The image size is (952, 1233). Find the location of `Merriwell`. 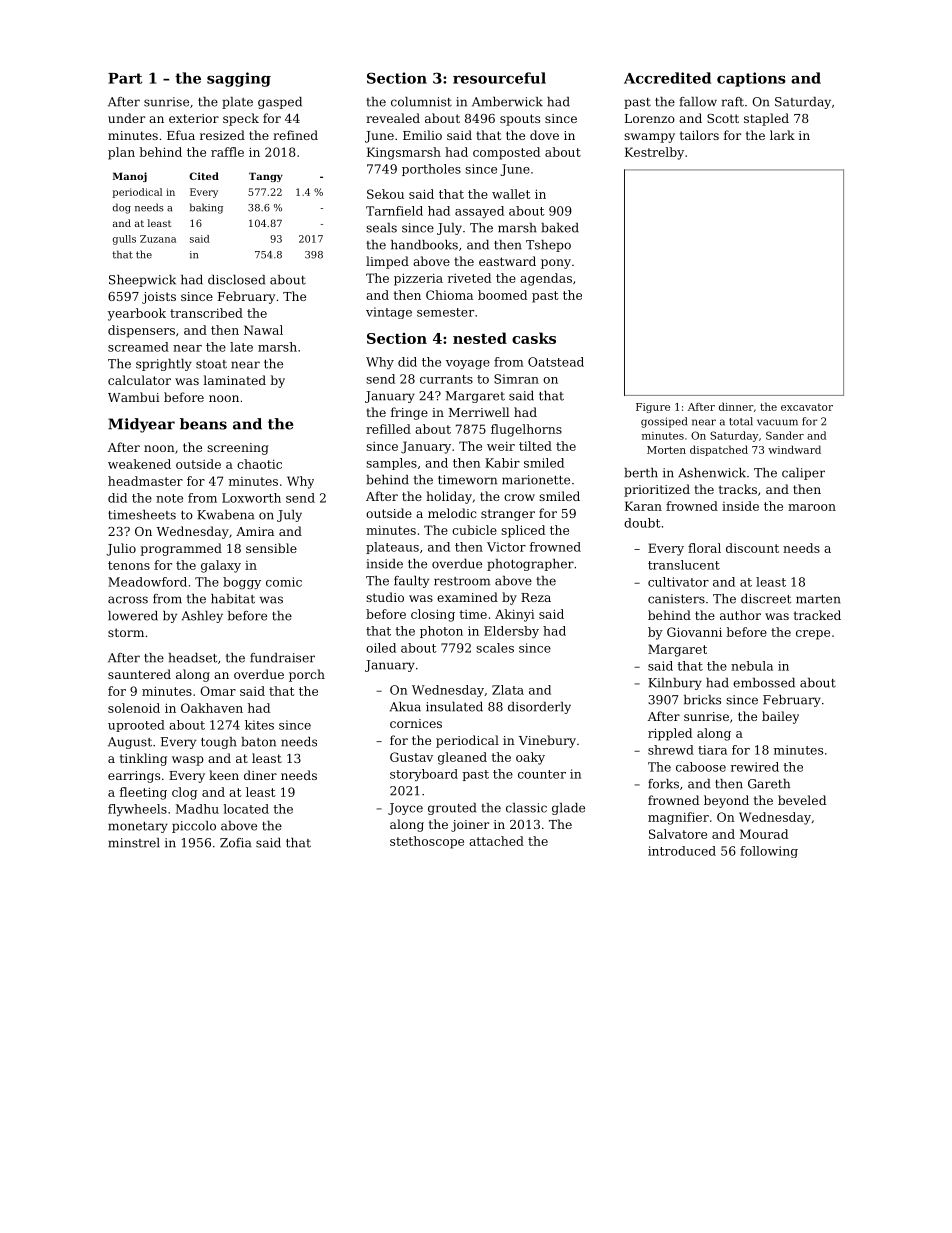

Merriwell is located at coordinates (479, 412).
